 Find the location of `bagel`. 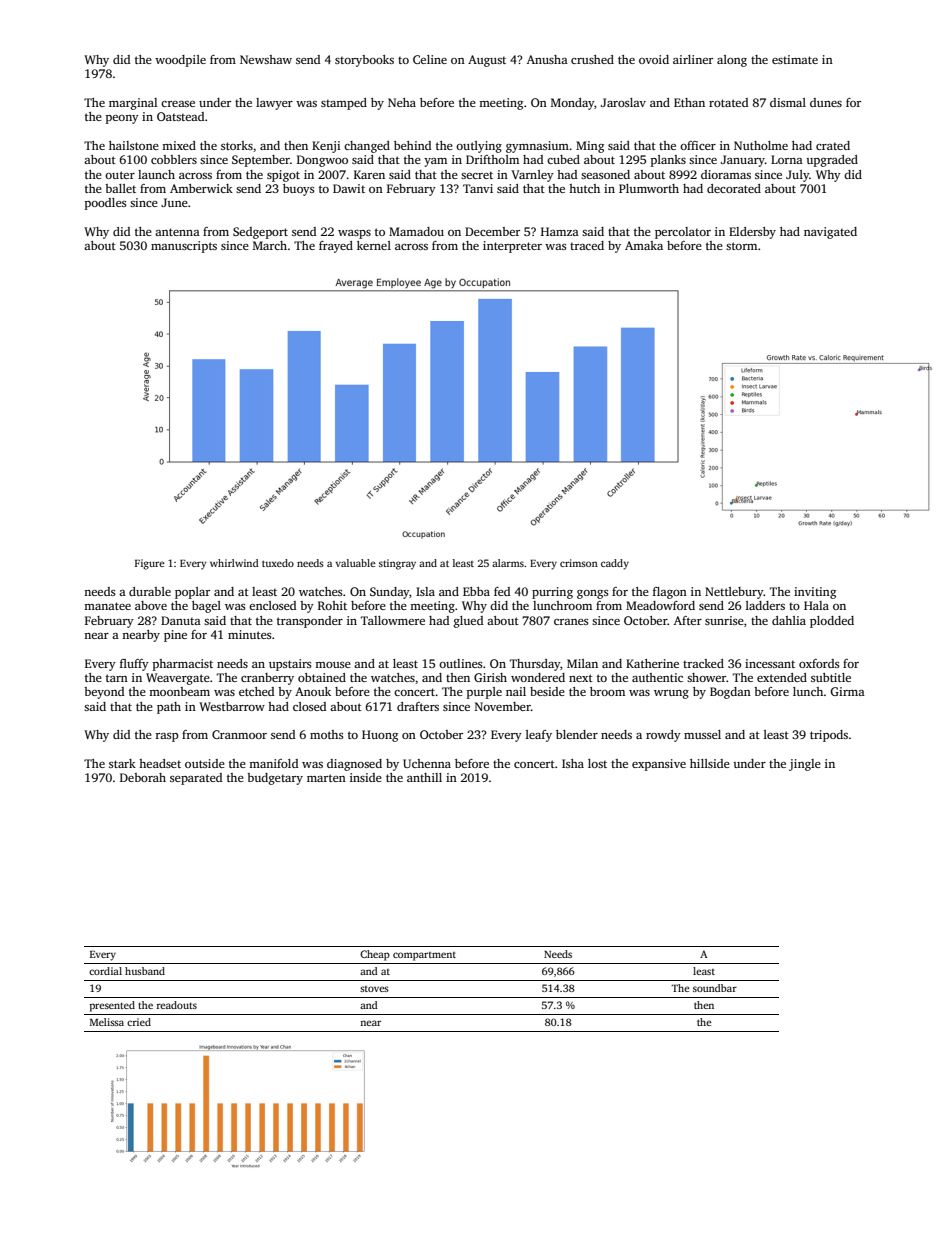

bagel is located at coordinates (206, 607).
